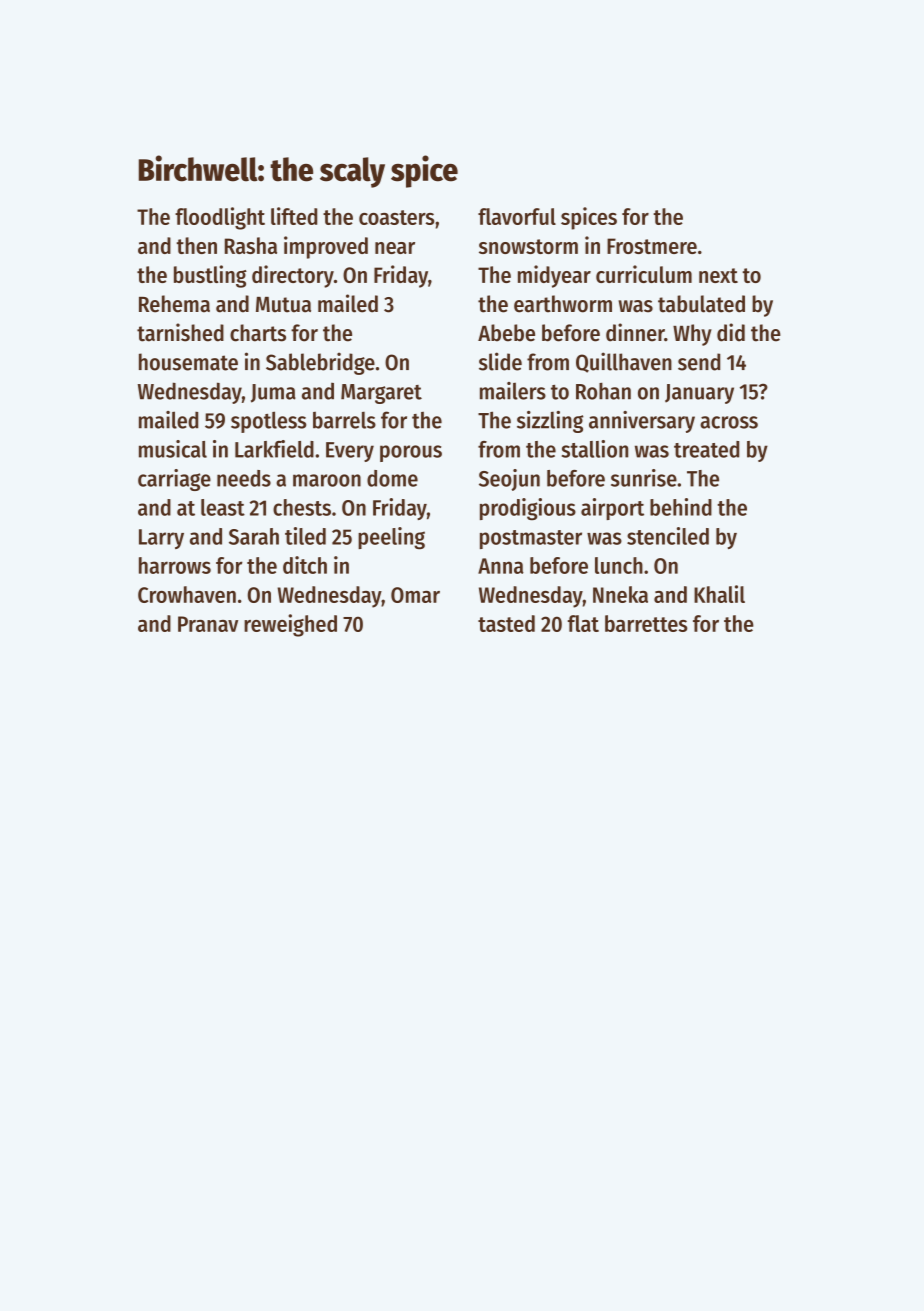  I want to click on Crowhaven, so click(187, 594).
